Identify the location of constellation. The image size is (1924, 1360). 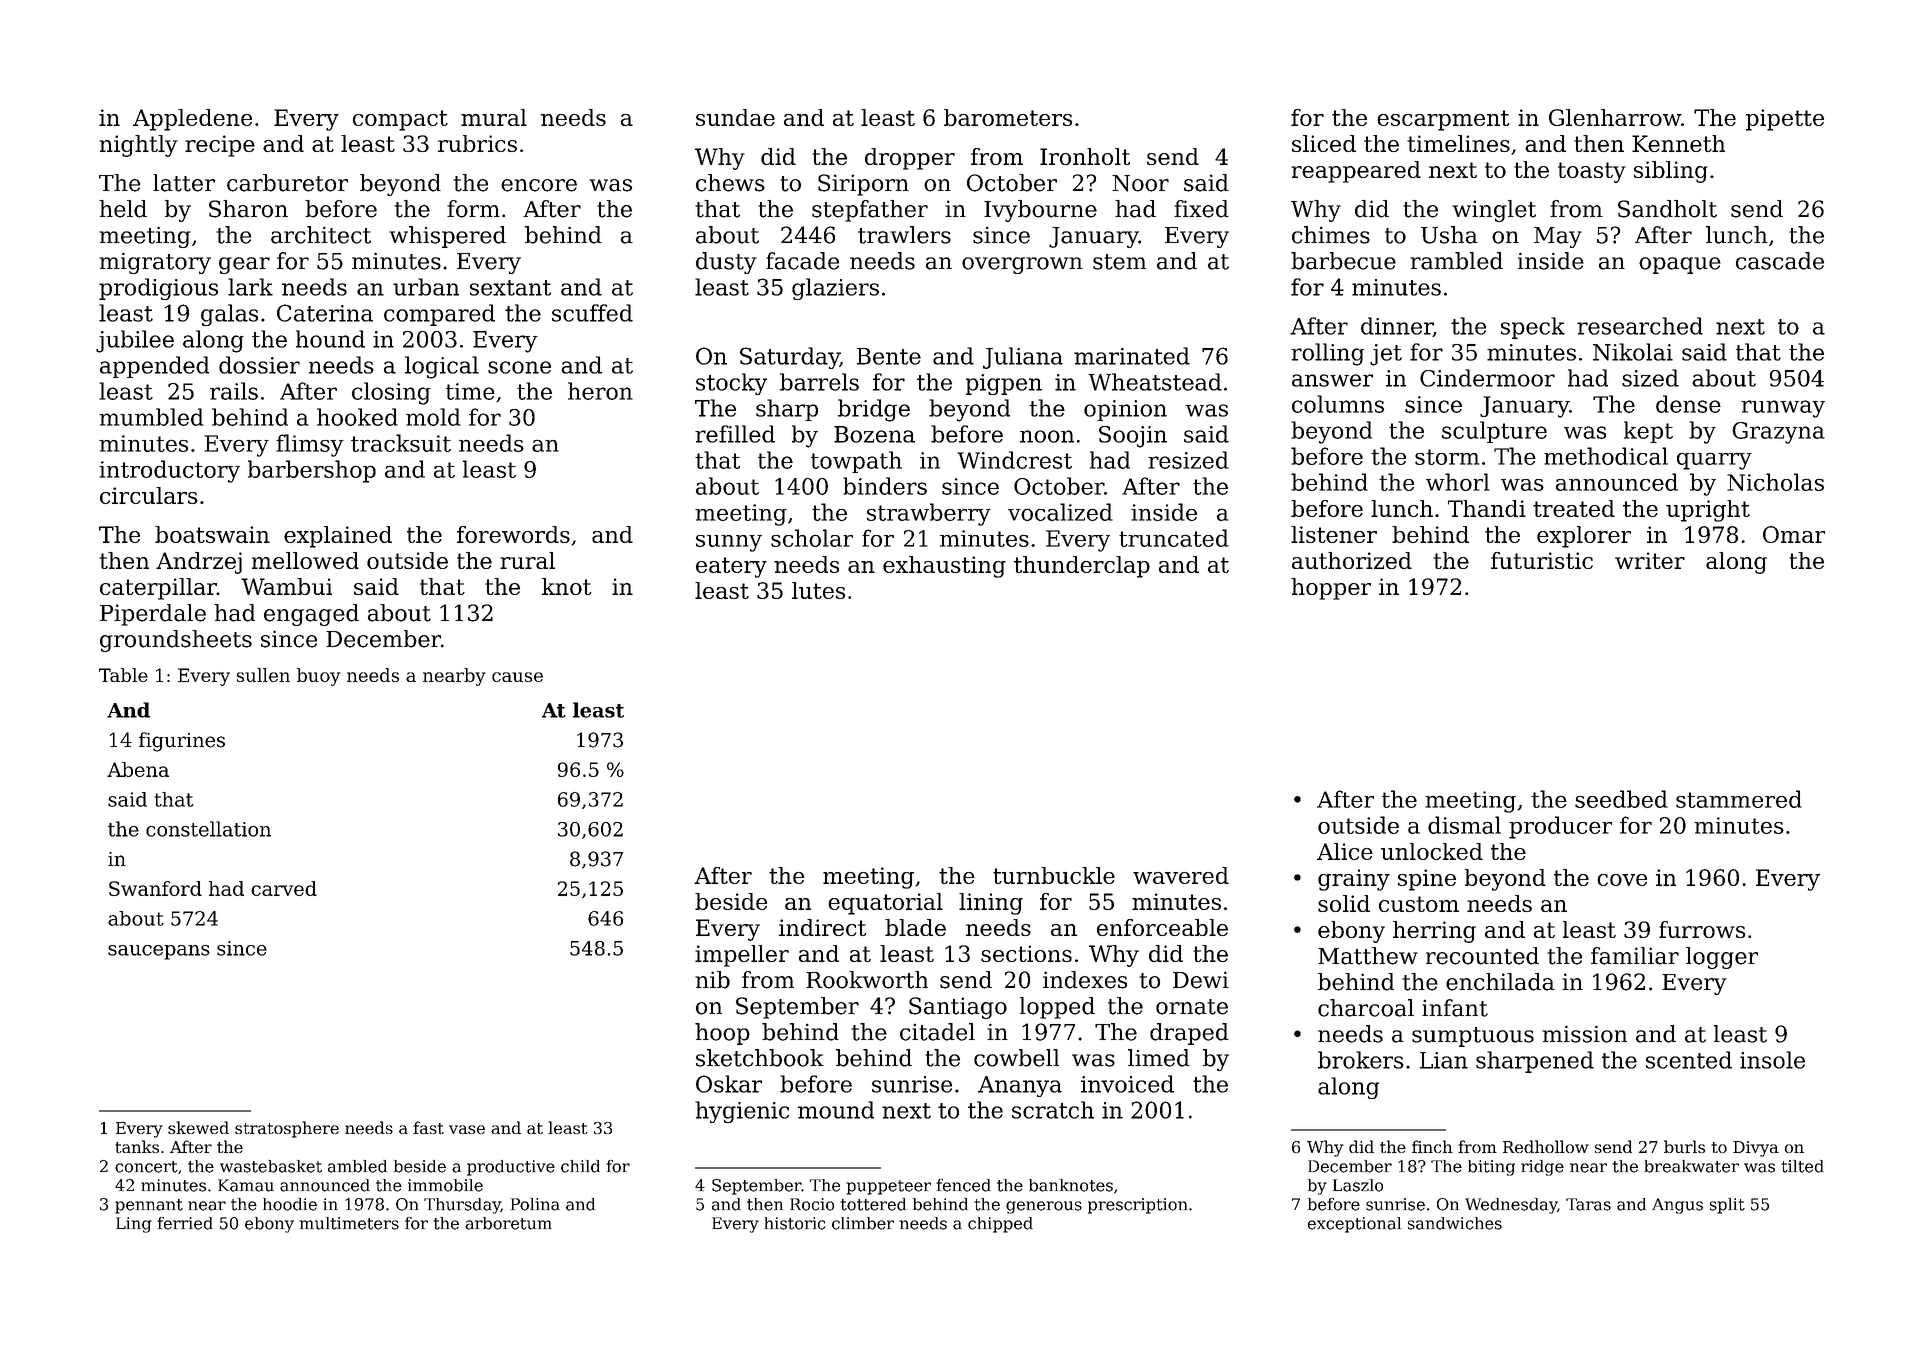
(208, 829).
